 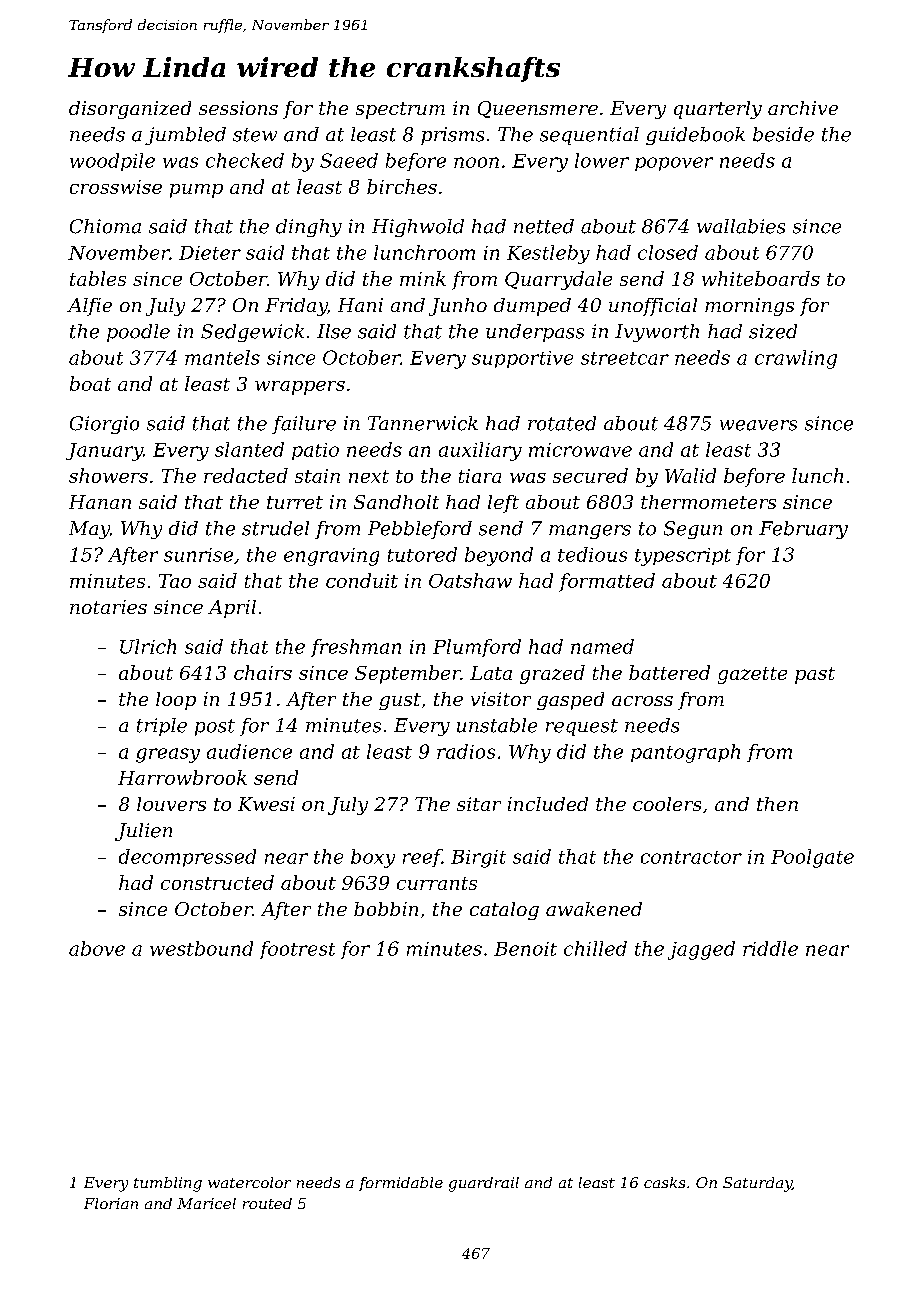 I want to click on above, so click(x=97, y=948).
